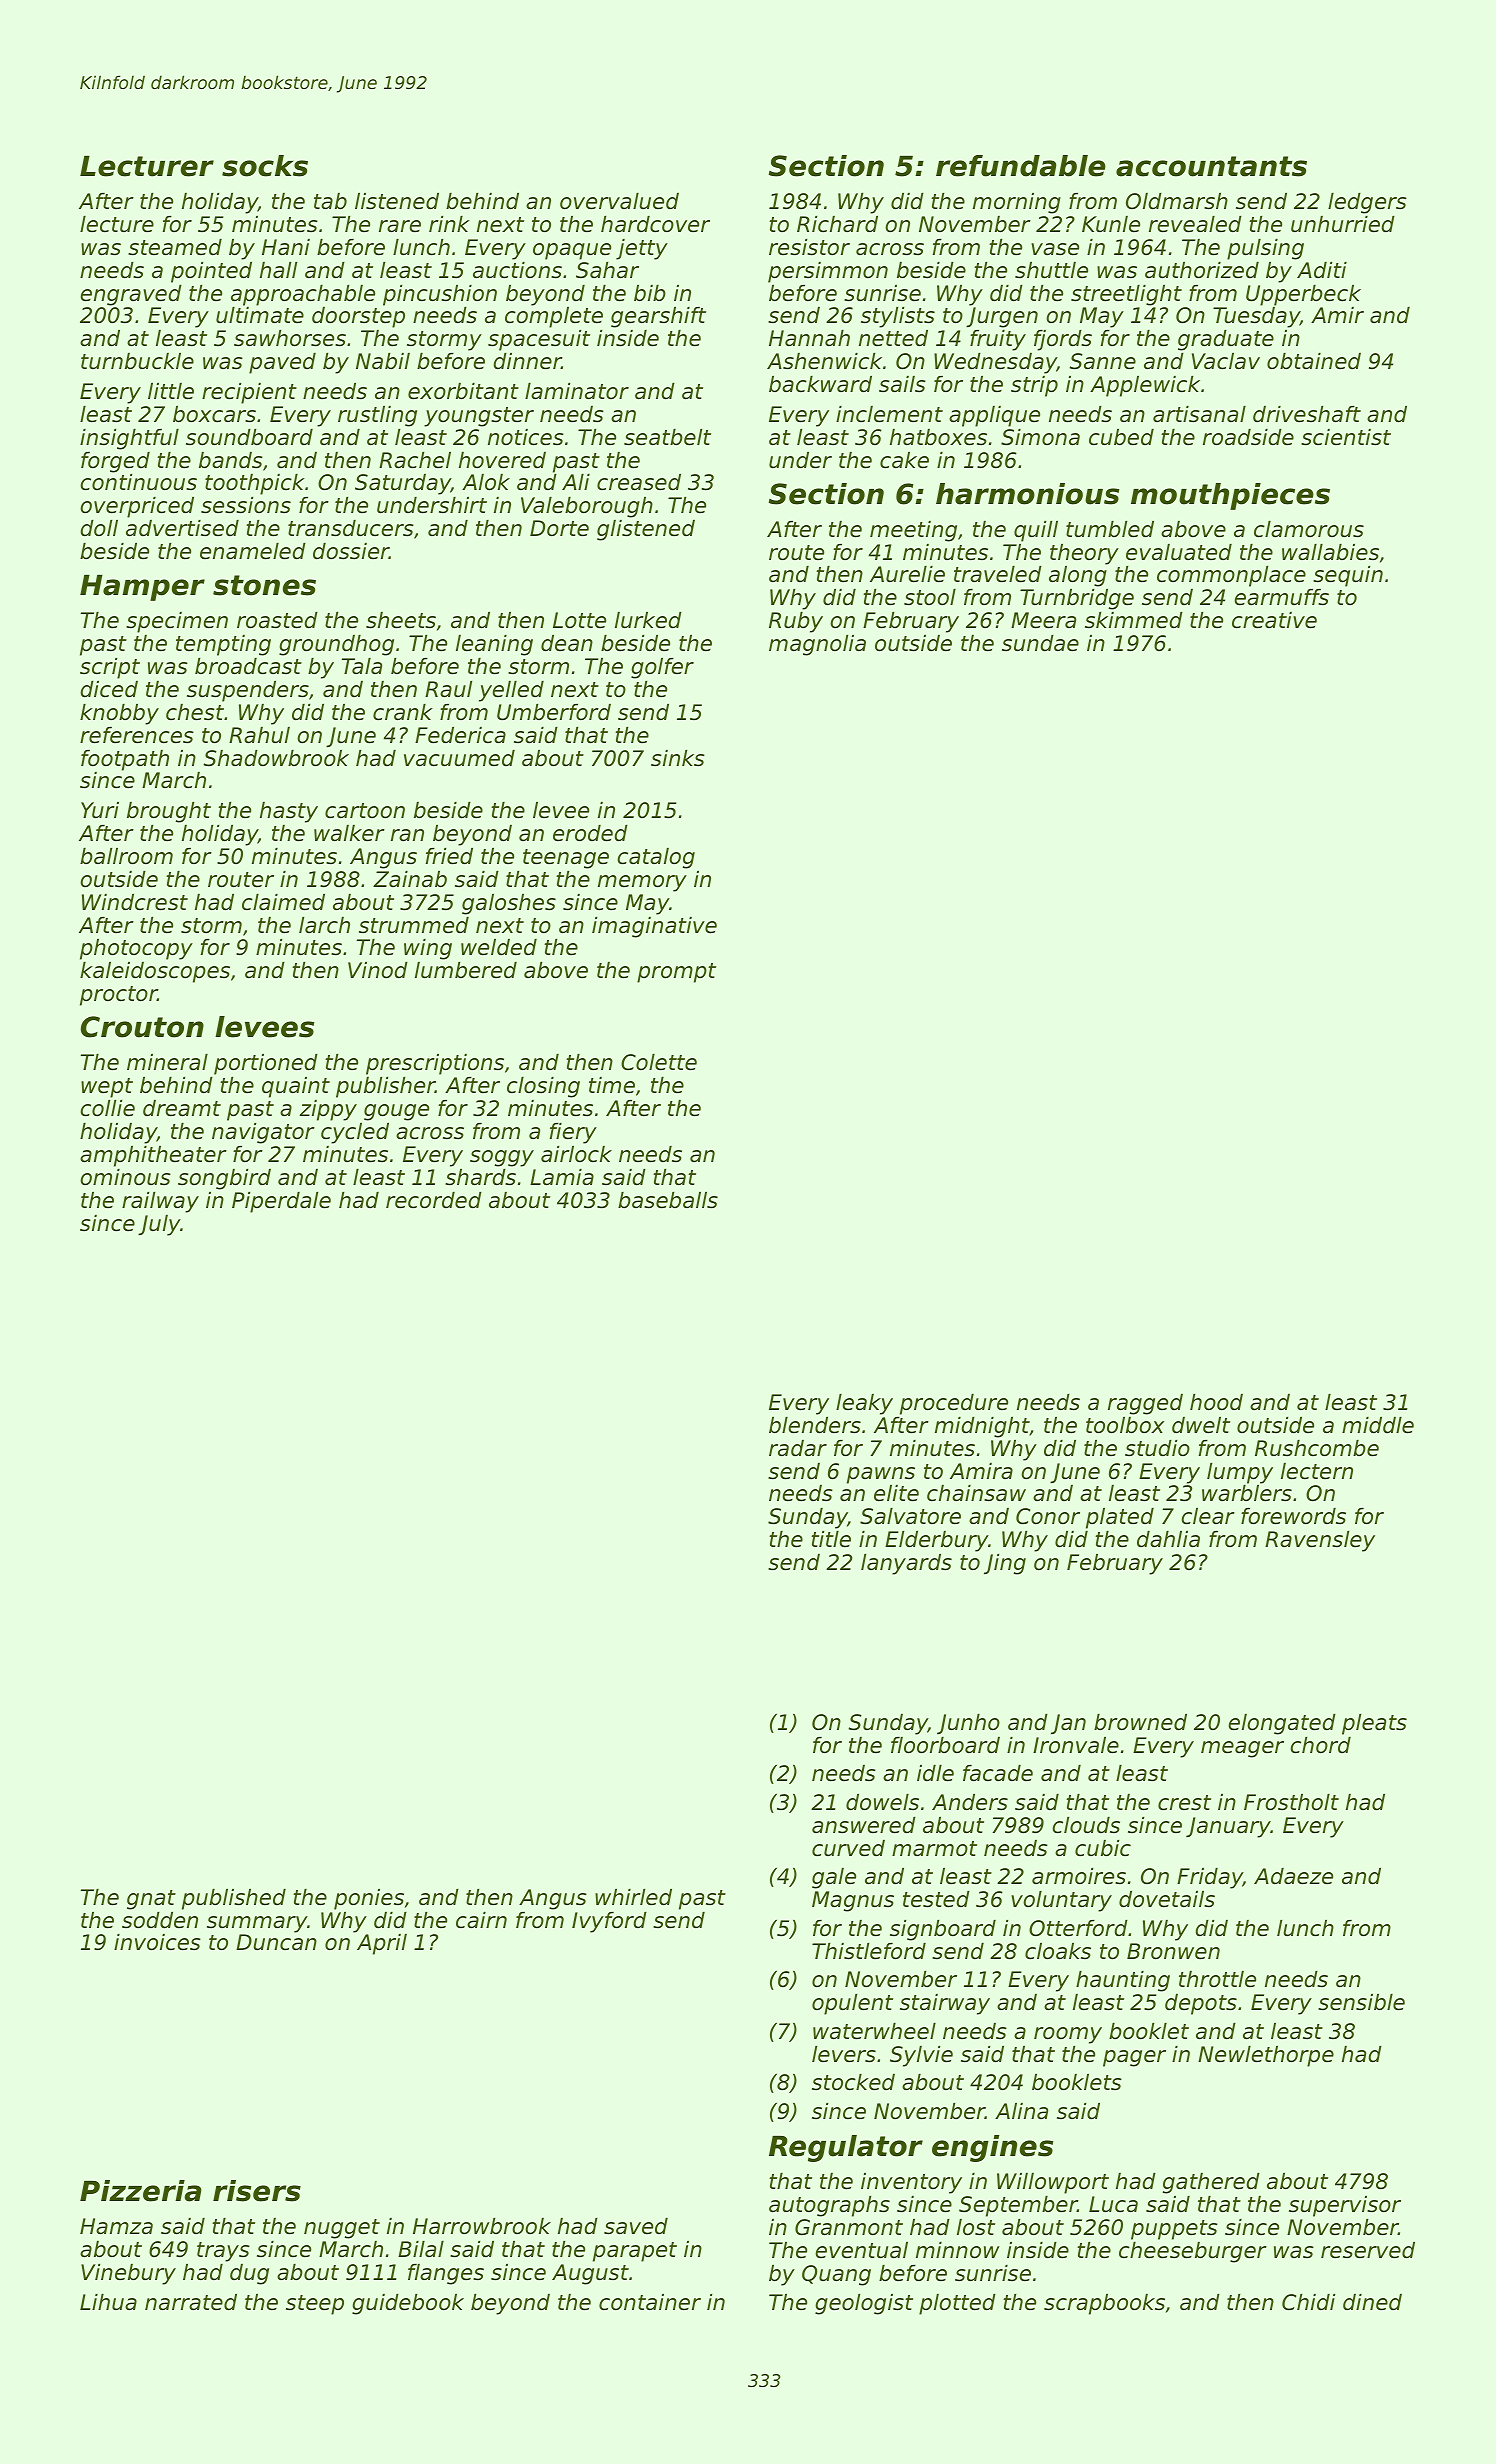 The height and width of the page is (2464, 1496). What do you see at coordinates (1317, 1448) in the page?
I see `Rushcombe` at bounding box center [1317, 1448].
